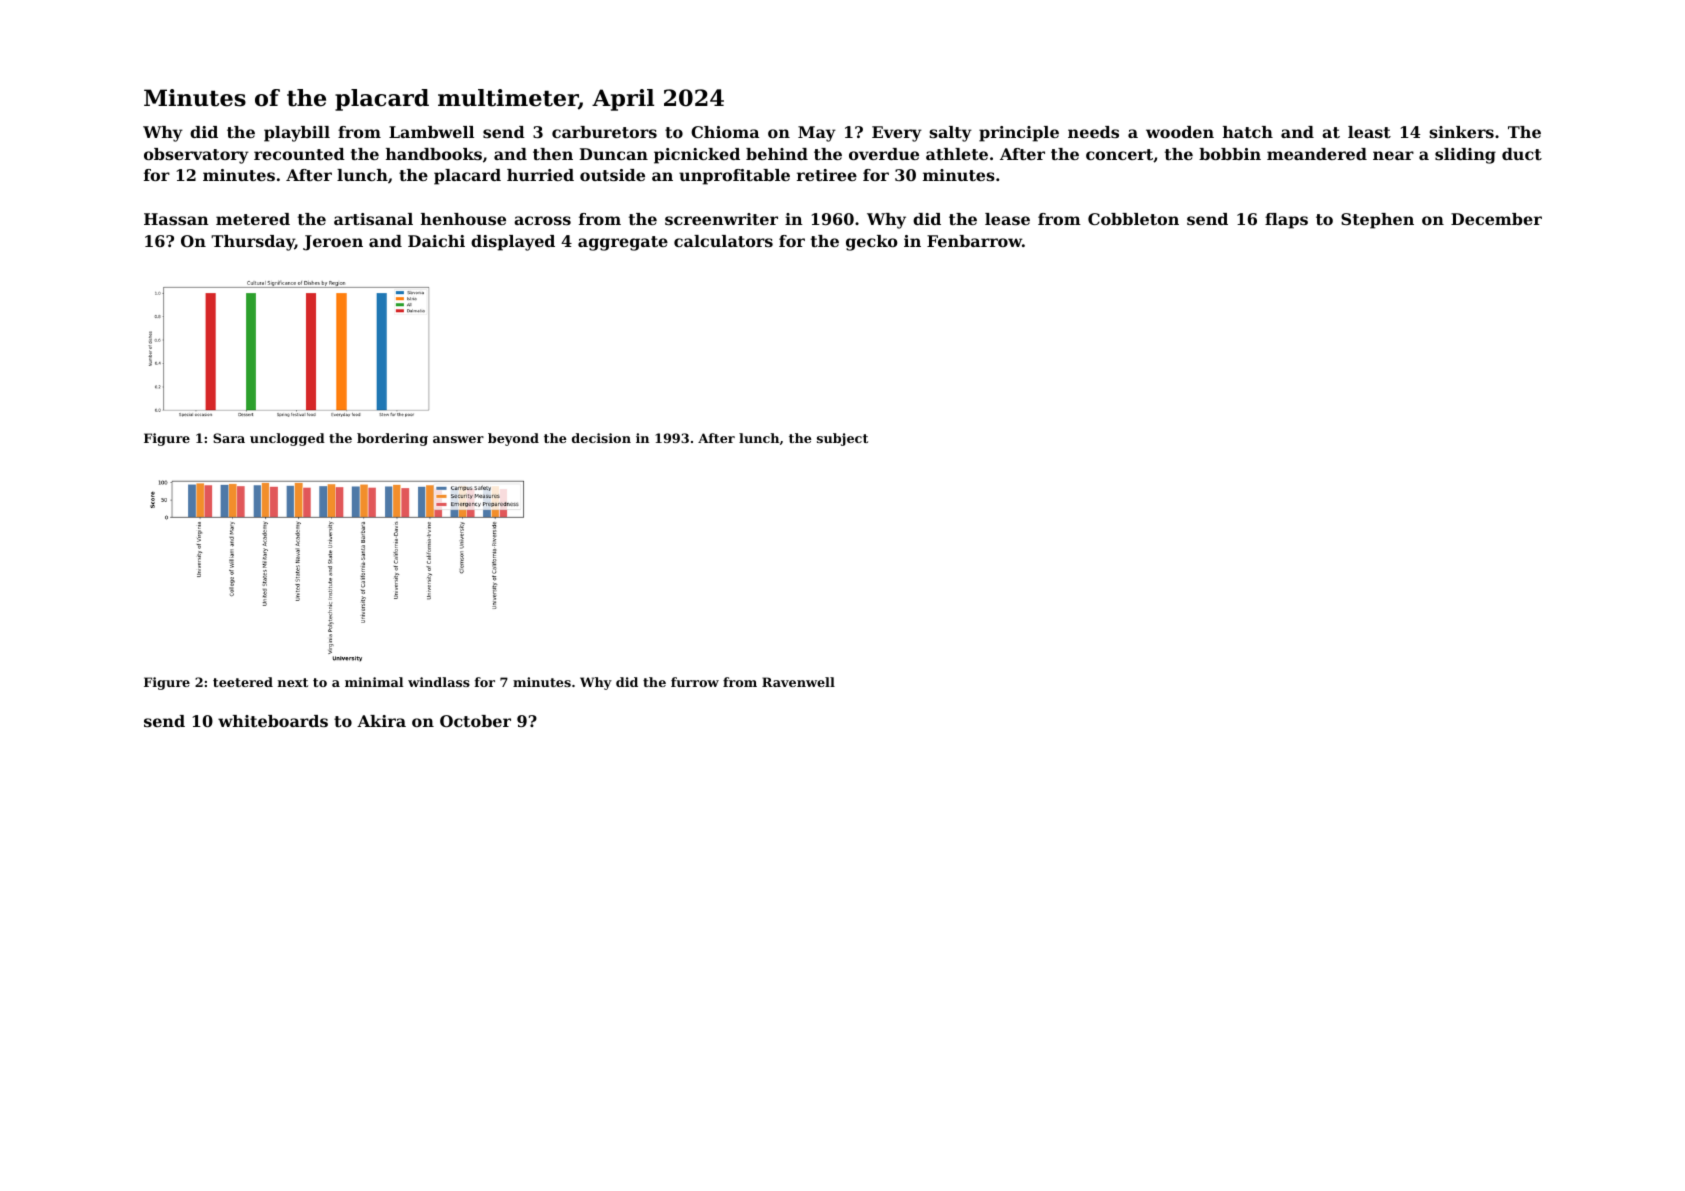 This screenshot has width=1685, height=1191. Describe the element at coordinates (1180, 132) in the screenshot. I see `wooden` at that location.
